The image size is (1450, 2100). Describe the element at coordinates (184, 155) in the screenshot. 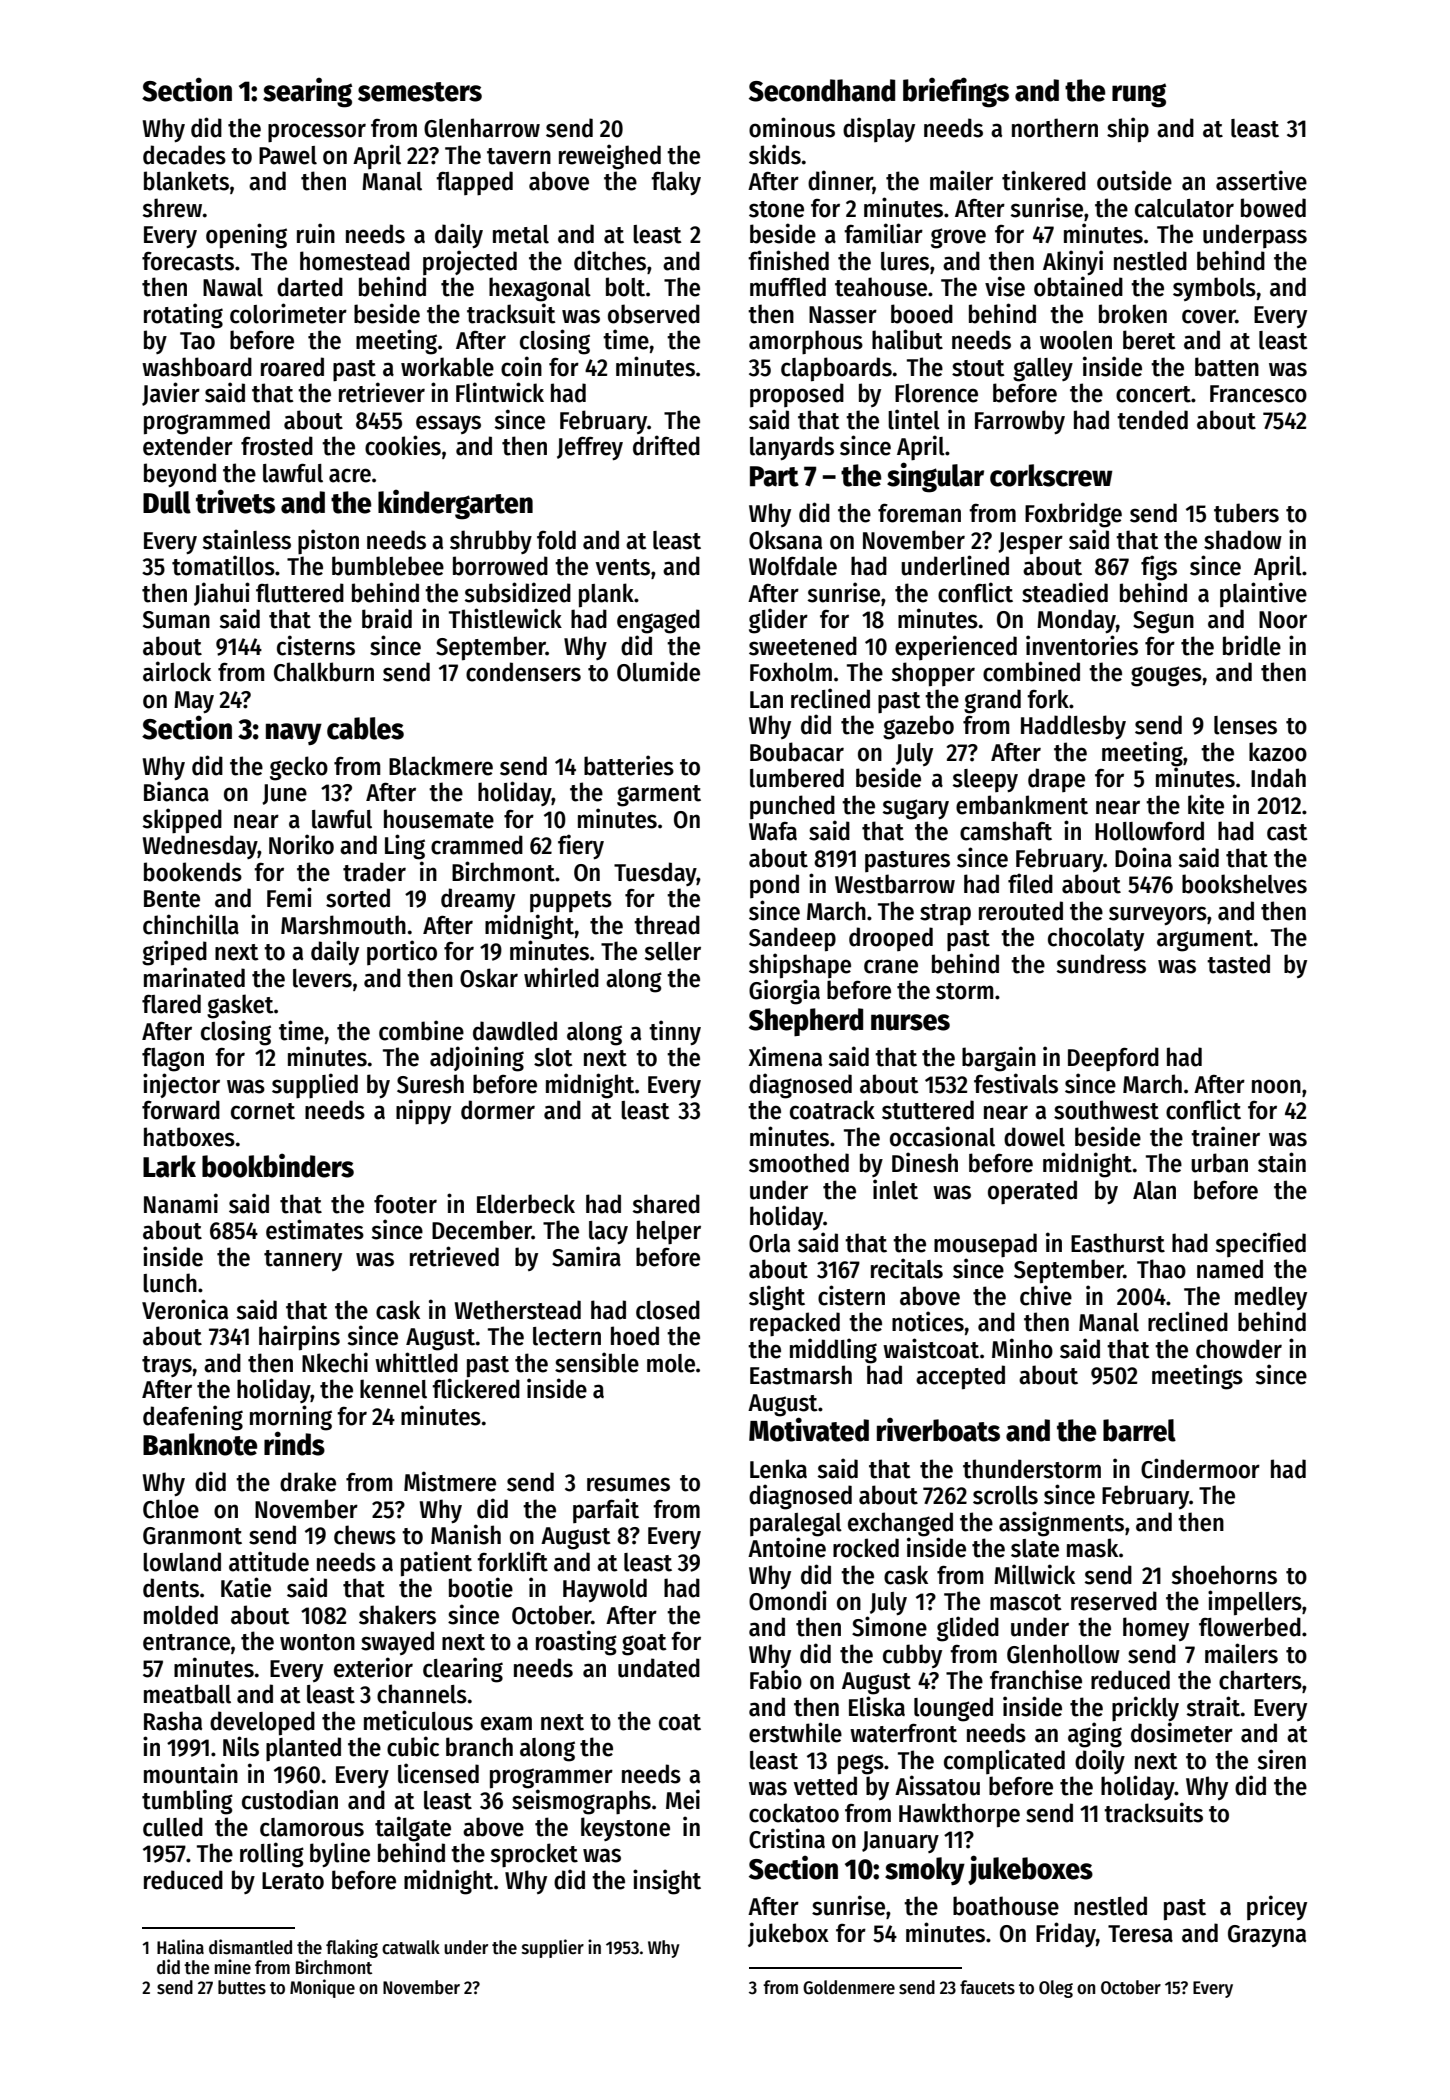

I see `decades` at that location.
